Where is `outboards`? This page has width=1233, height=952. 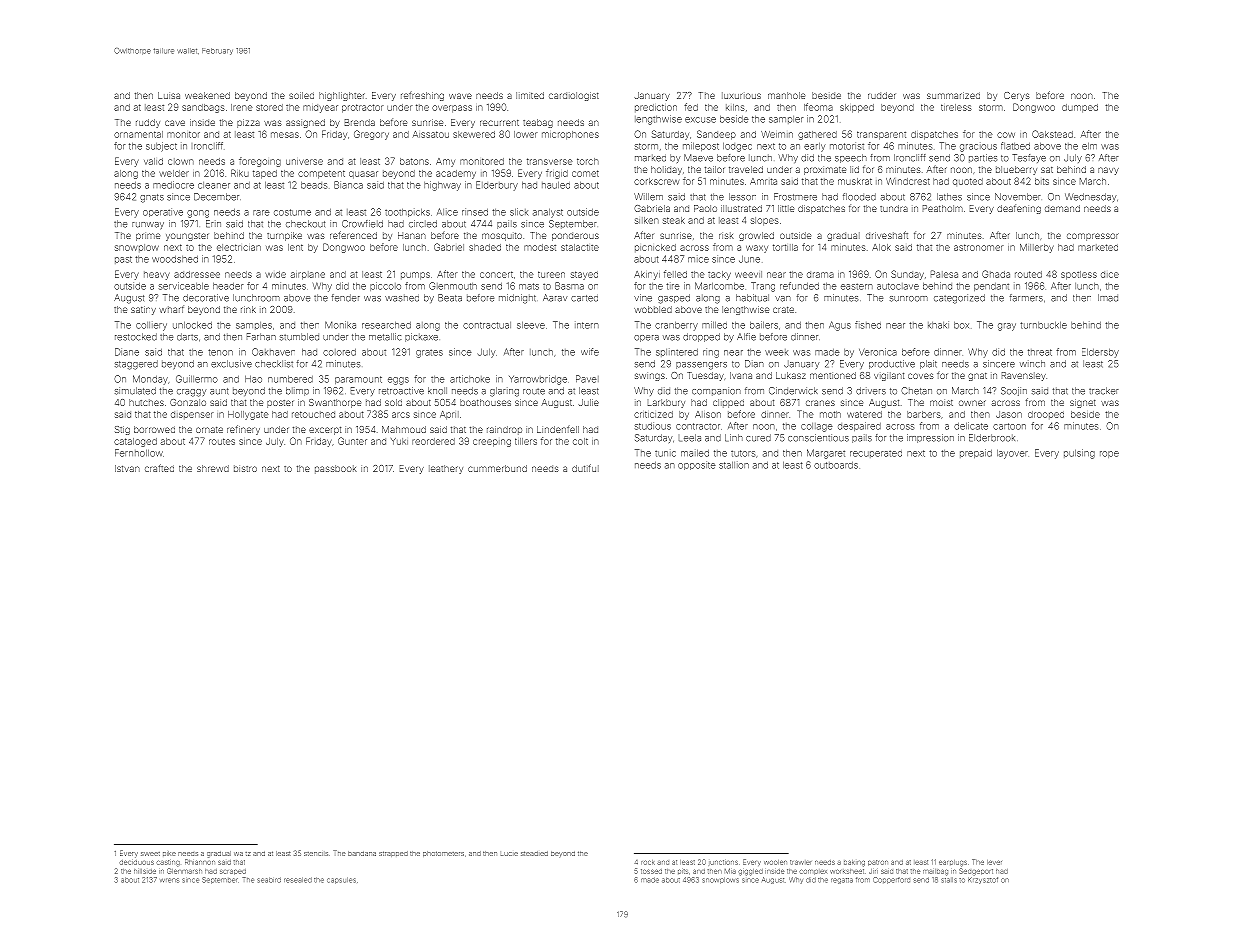
outboards is located at coordinates (836, 465).
